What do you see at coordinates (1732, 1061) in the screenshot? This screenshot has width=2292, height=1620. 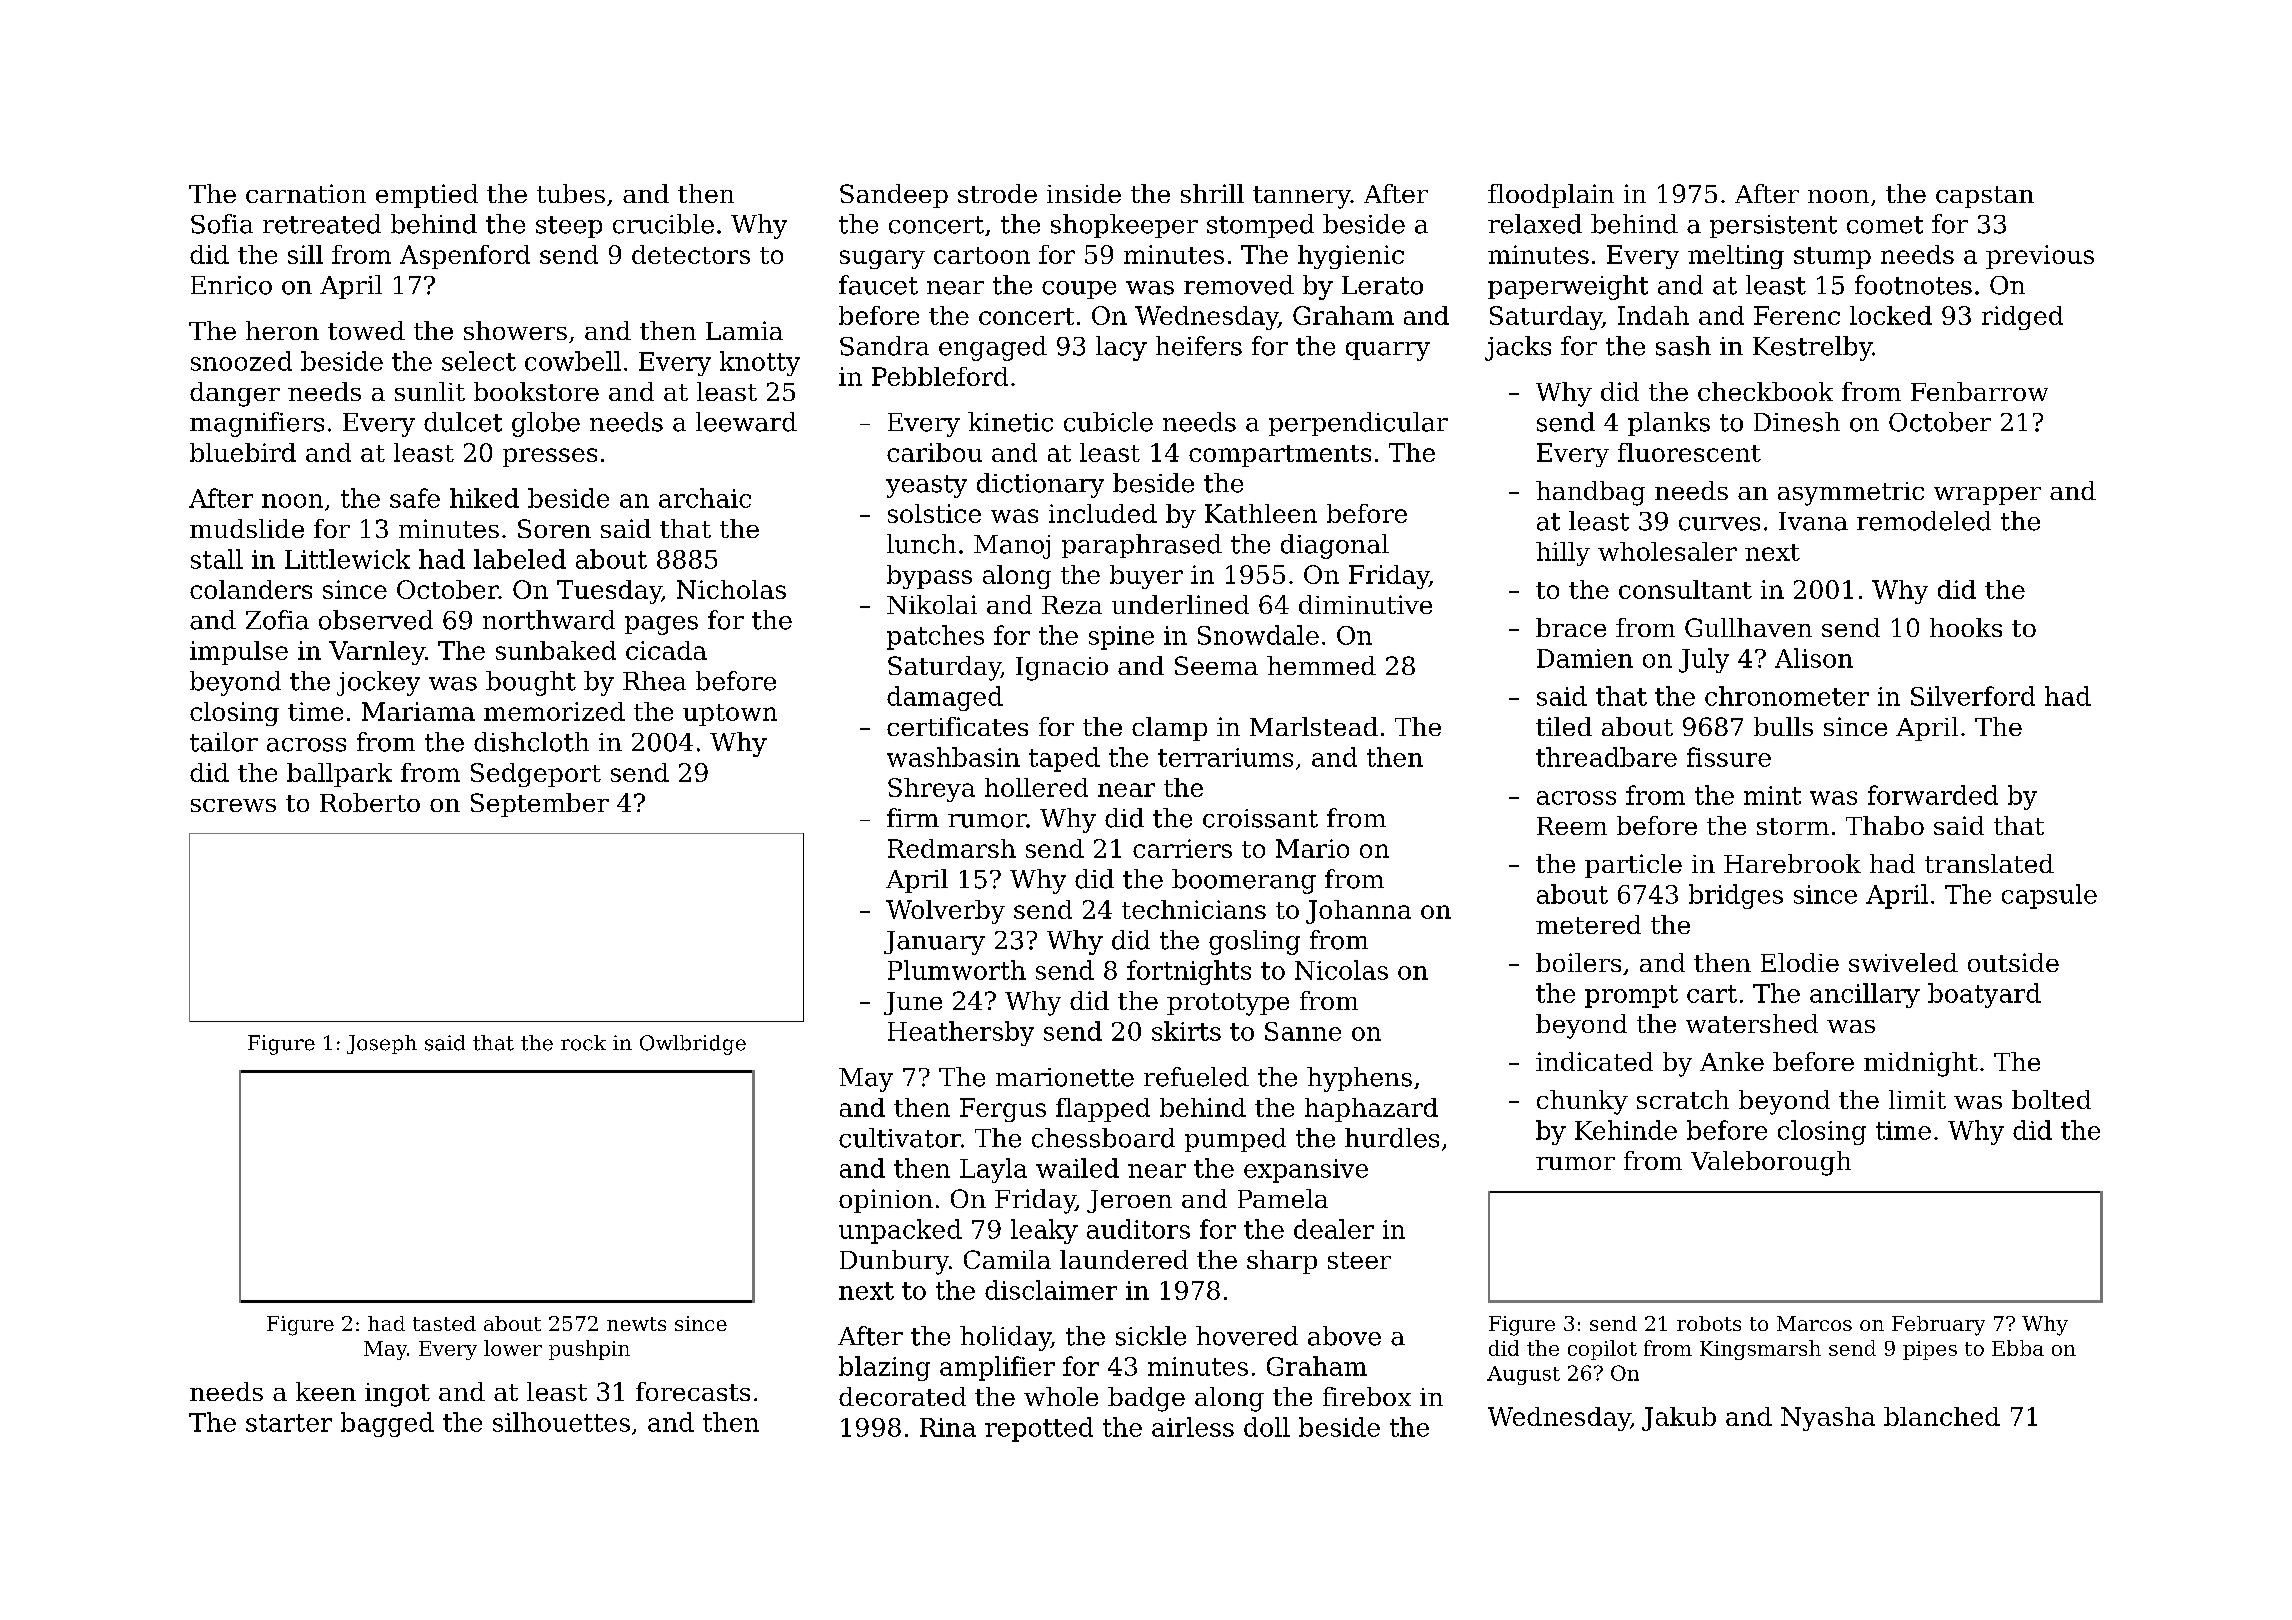 I see `Anke` at bounding box center [1732, 1061].
